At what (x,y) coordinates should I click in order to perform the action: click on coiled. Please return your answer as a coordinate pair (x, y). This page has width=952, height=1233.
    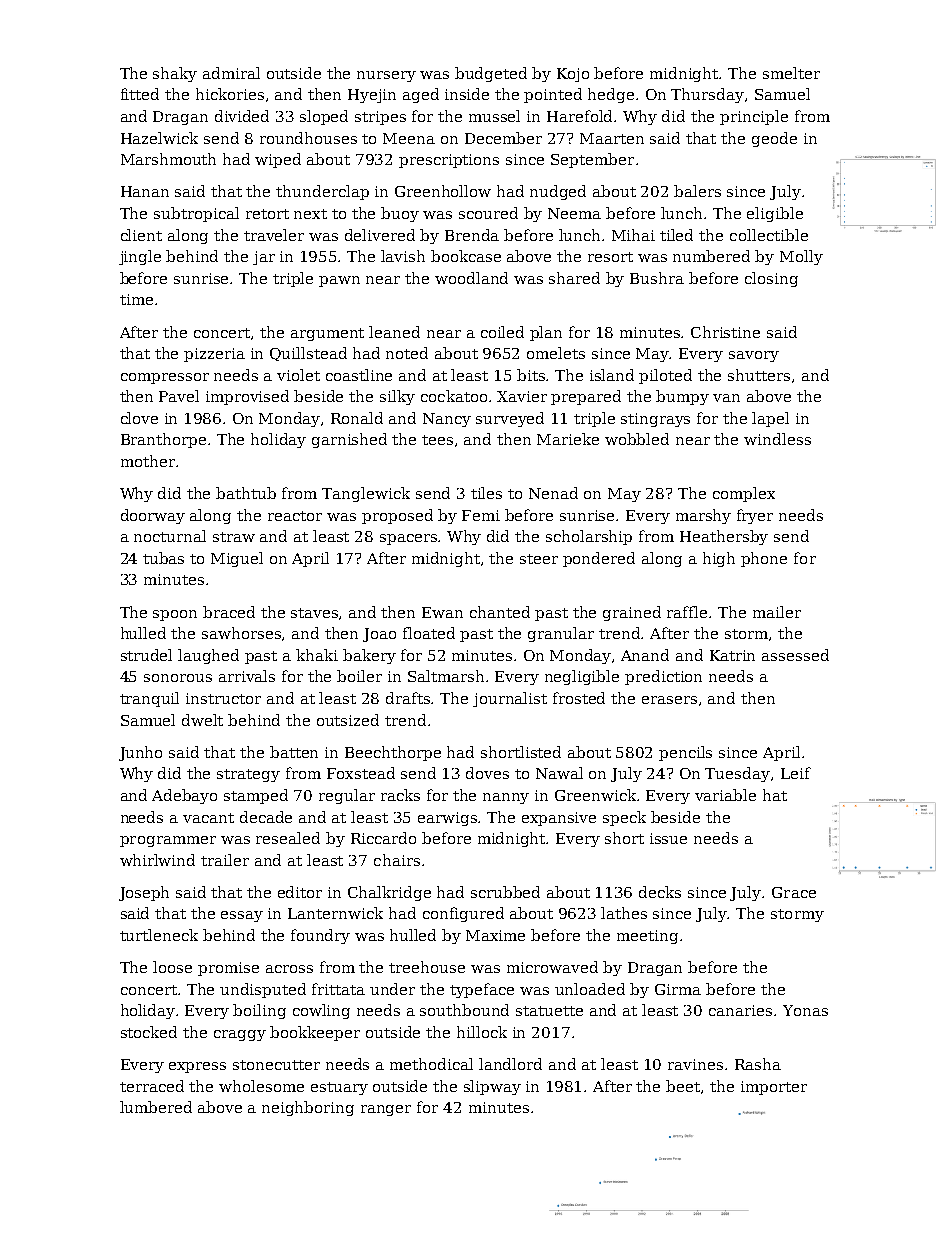
    Looking at the image, I should click on (502, 332).
